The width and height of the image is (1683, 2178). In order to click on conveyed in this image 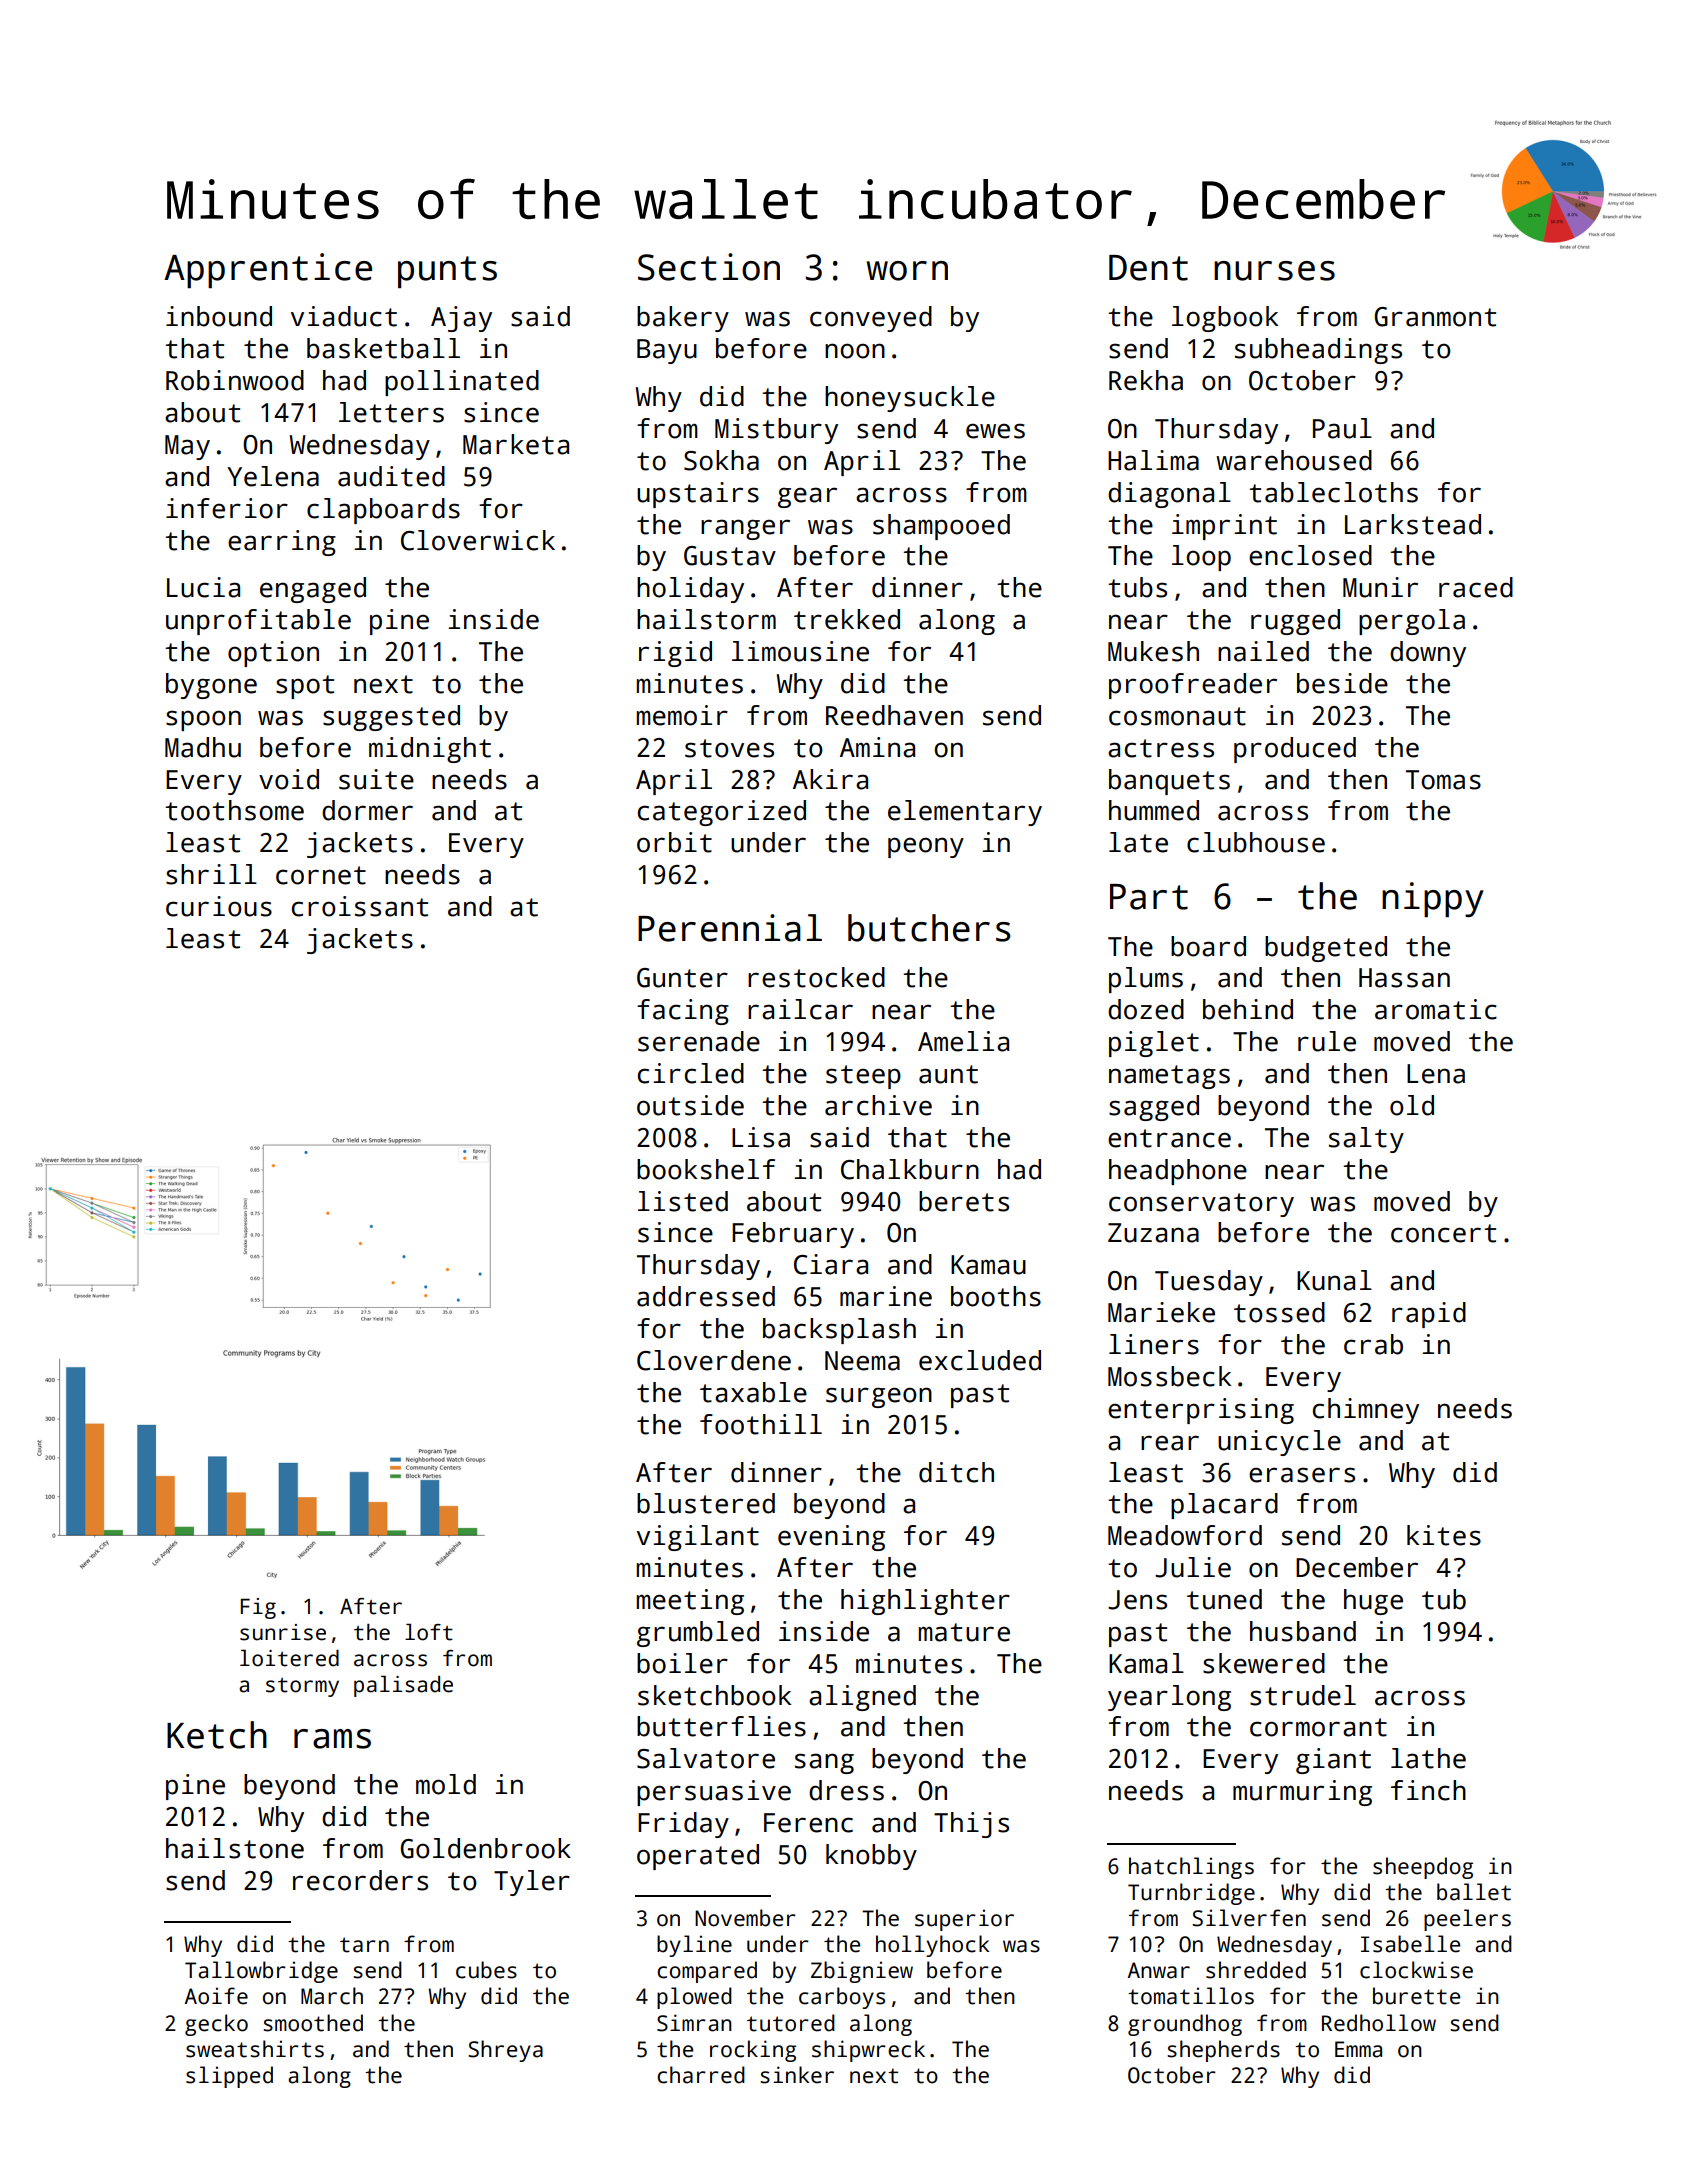, I will do `click(871, 319)`.
